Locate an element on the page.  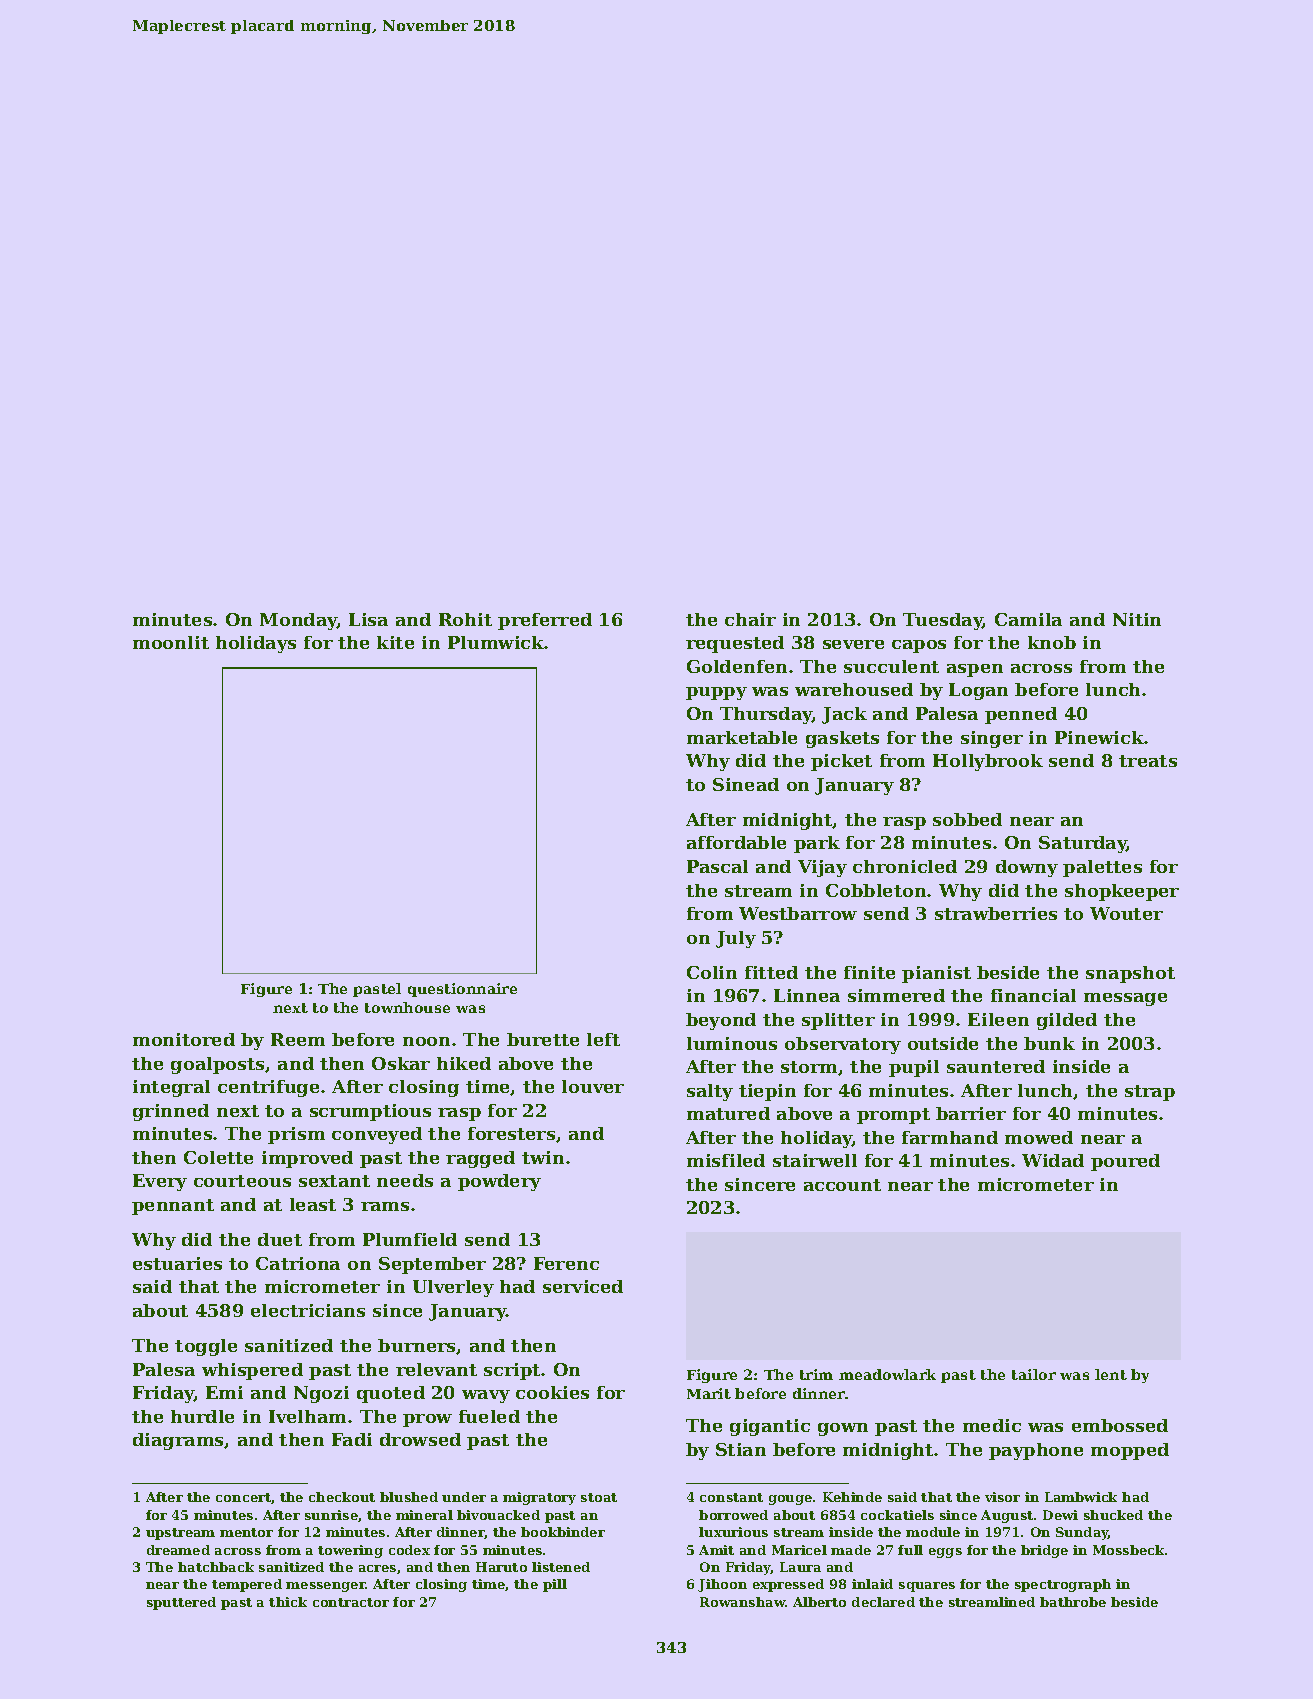
Jack is located at coordinates (844, 715).
